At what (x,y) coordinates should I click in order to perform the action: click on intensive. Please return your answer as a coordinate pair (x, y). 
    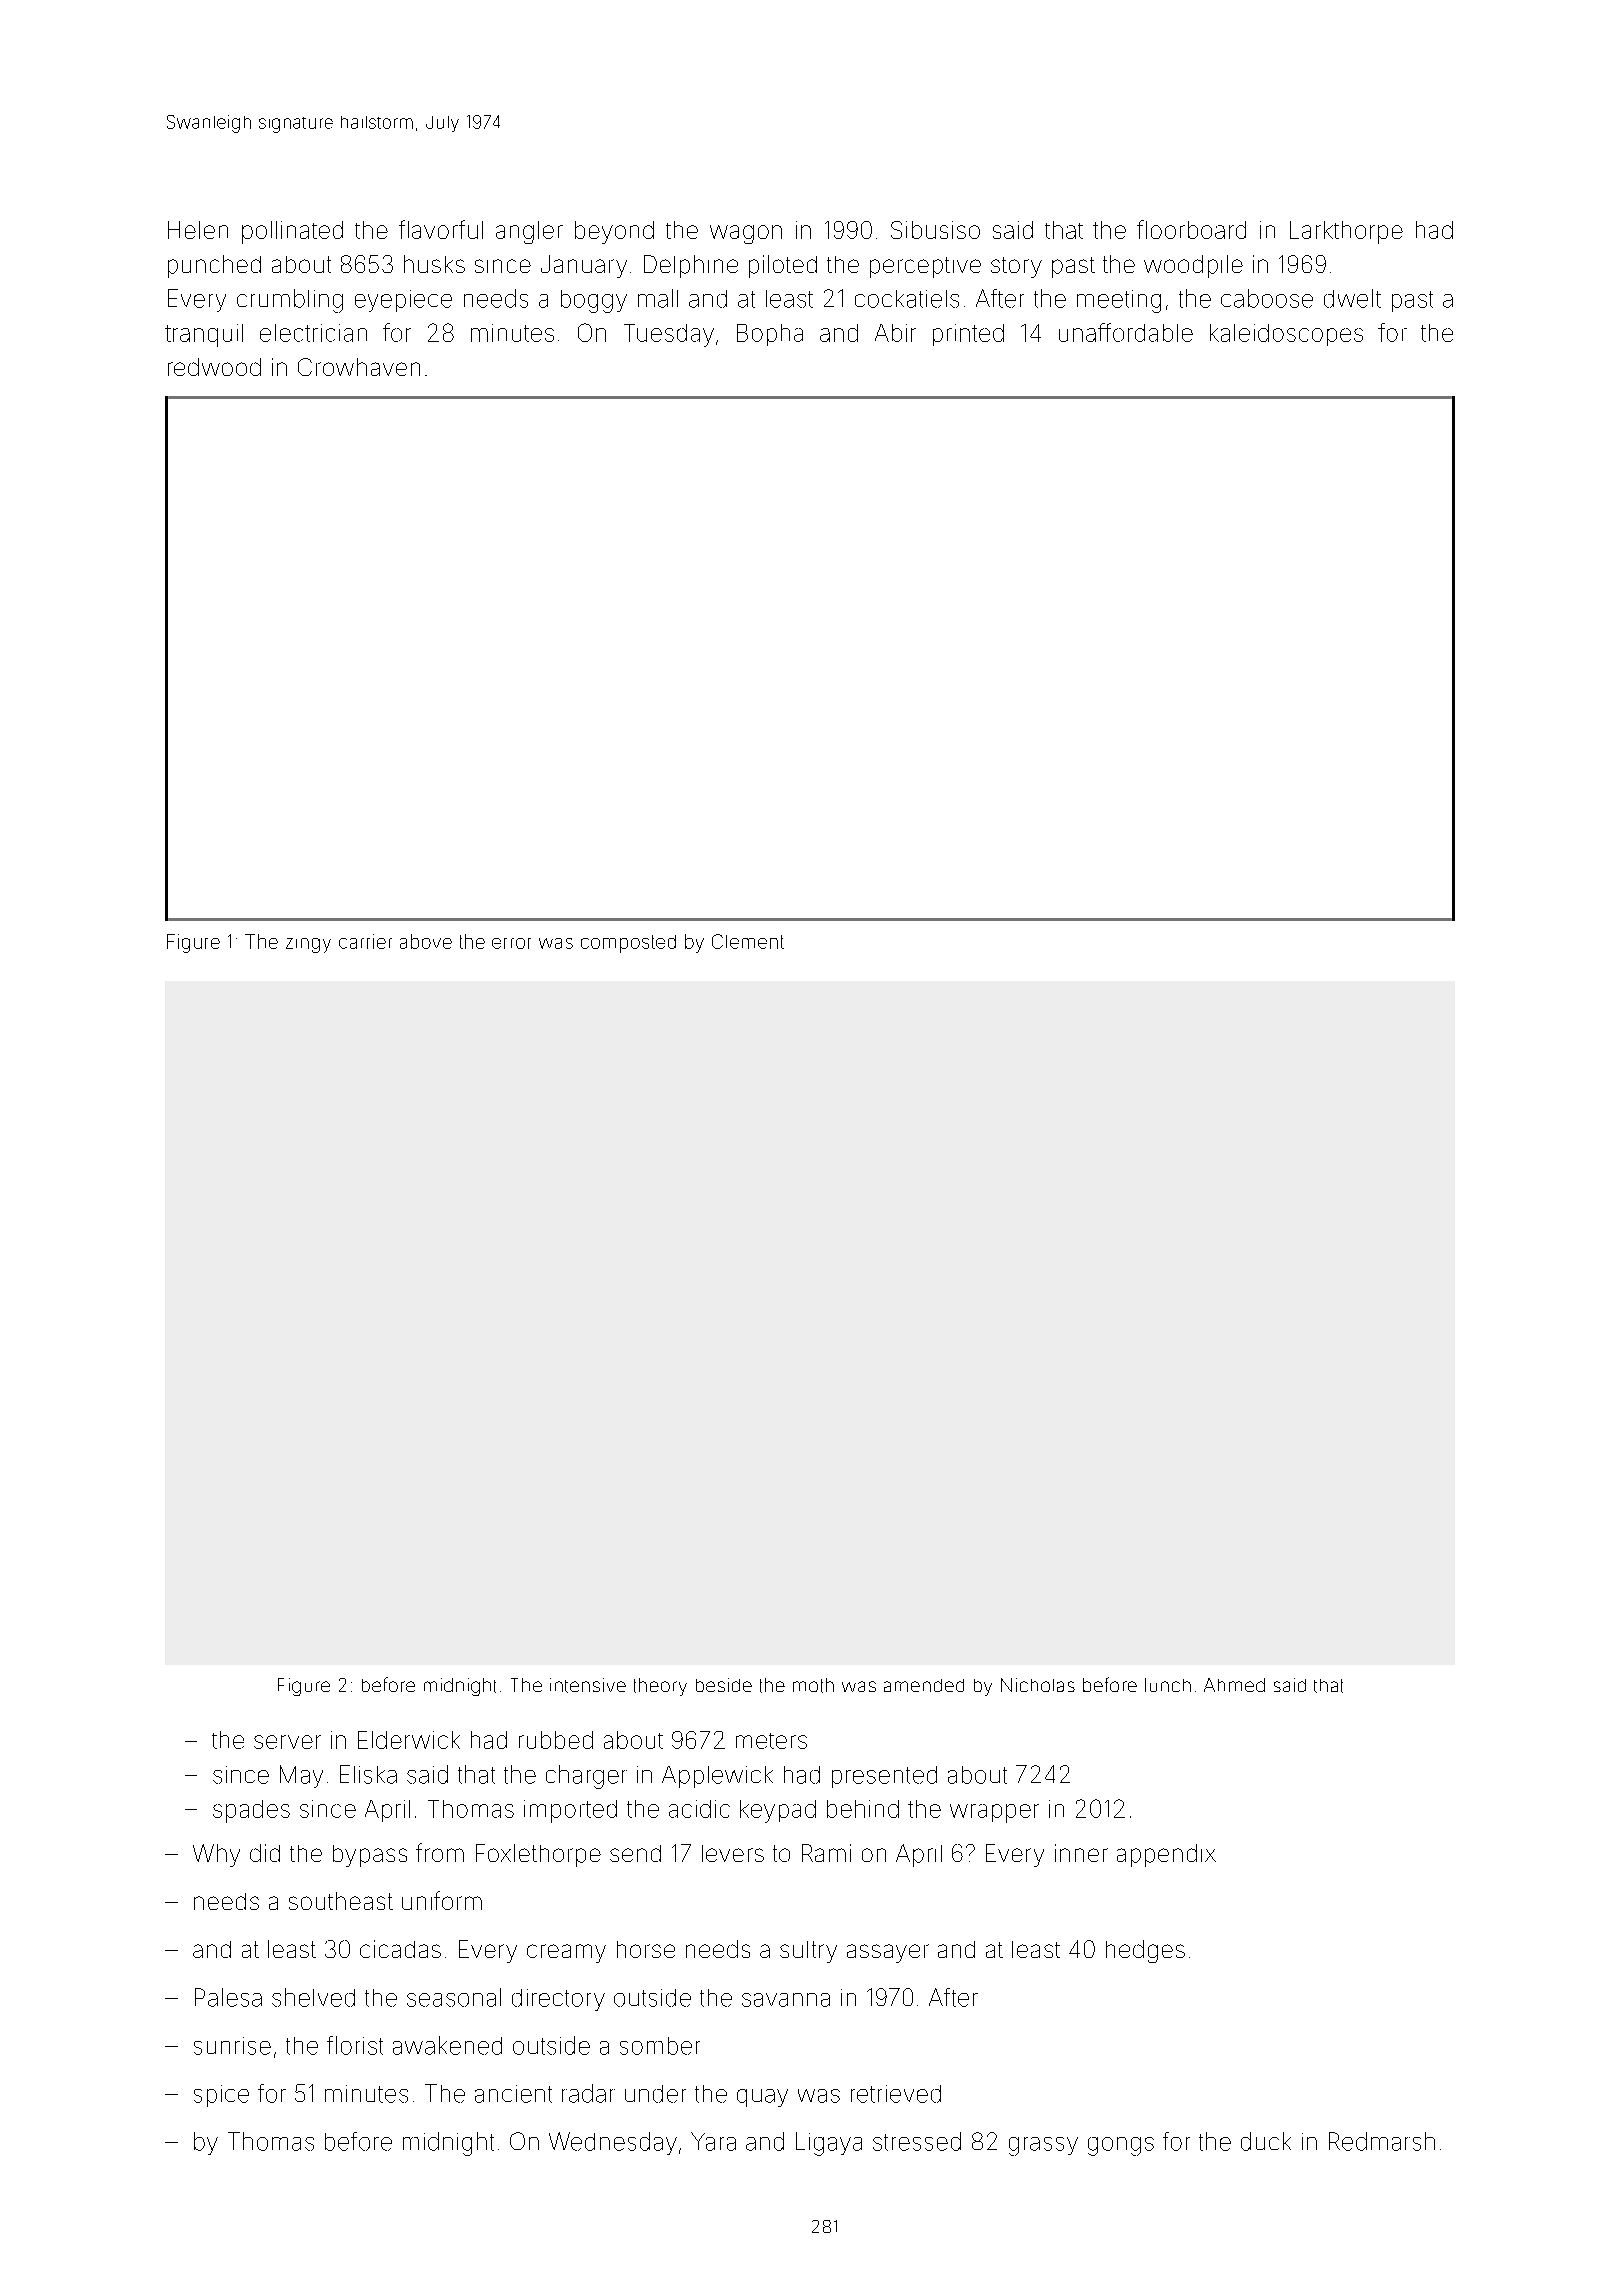
    Looking at the image, I should click on (588, 1685).
